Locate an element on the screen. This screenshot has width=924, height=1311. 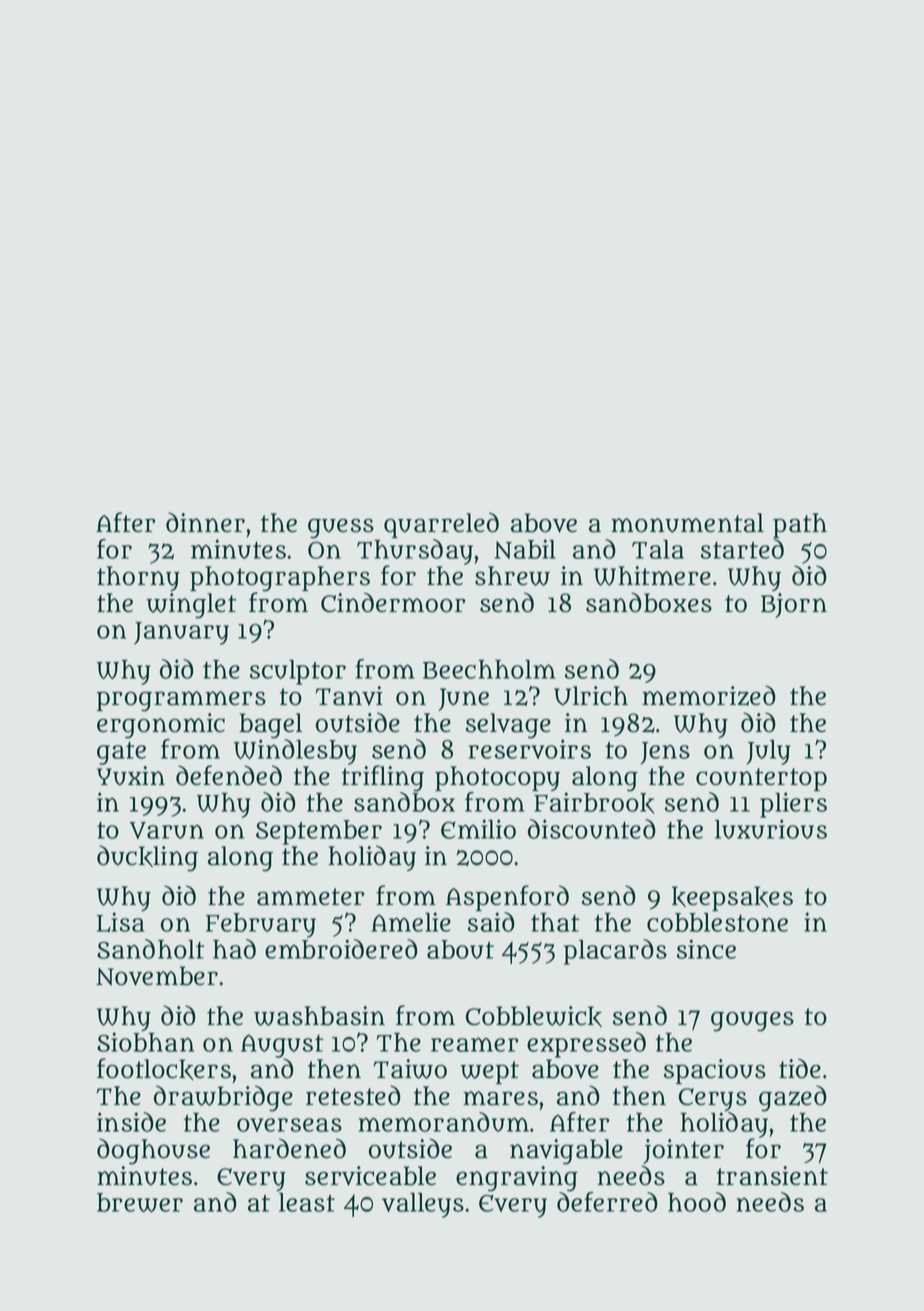
shrew is located at coordinates (512, 576).
